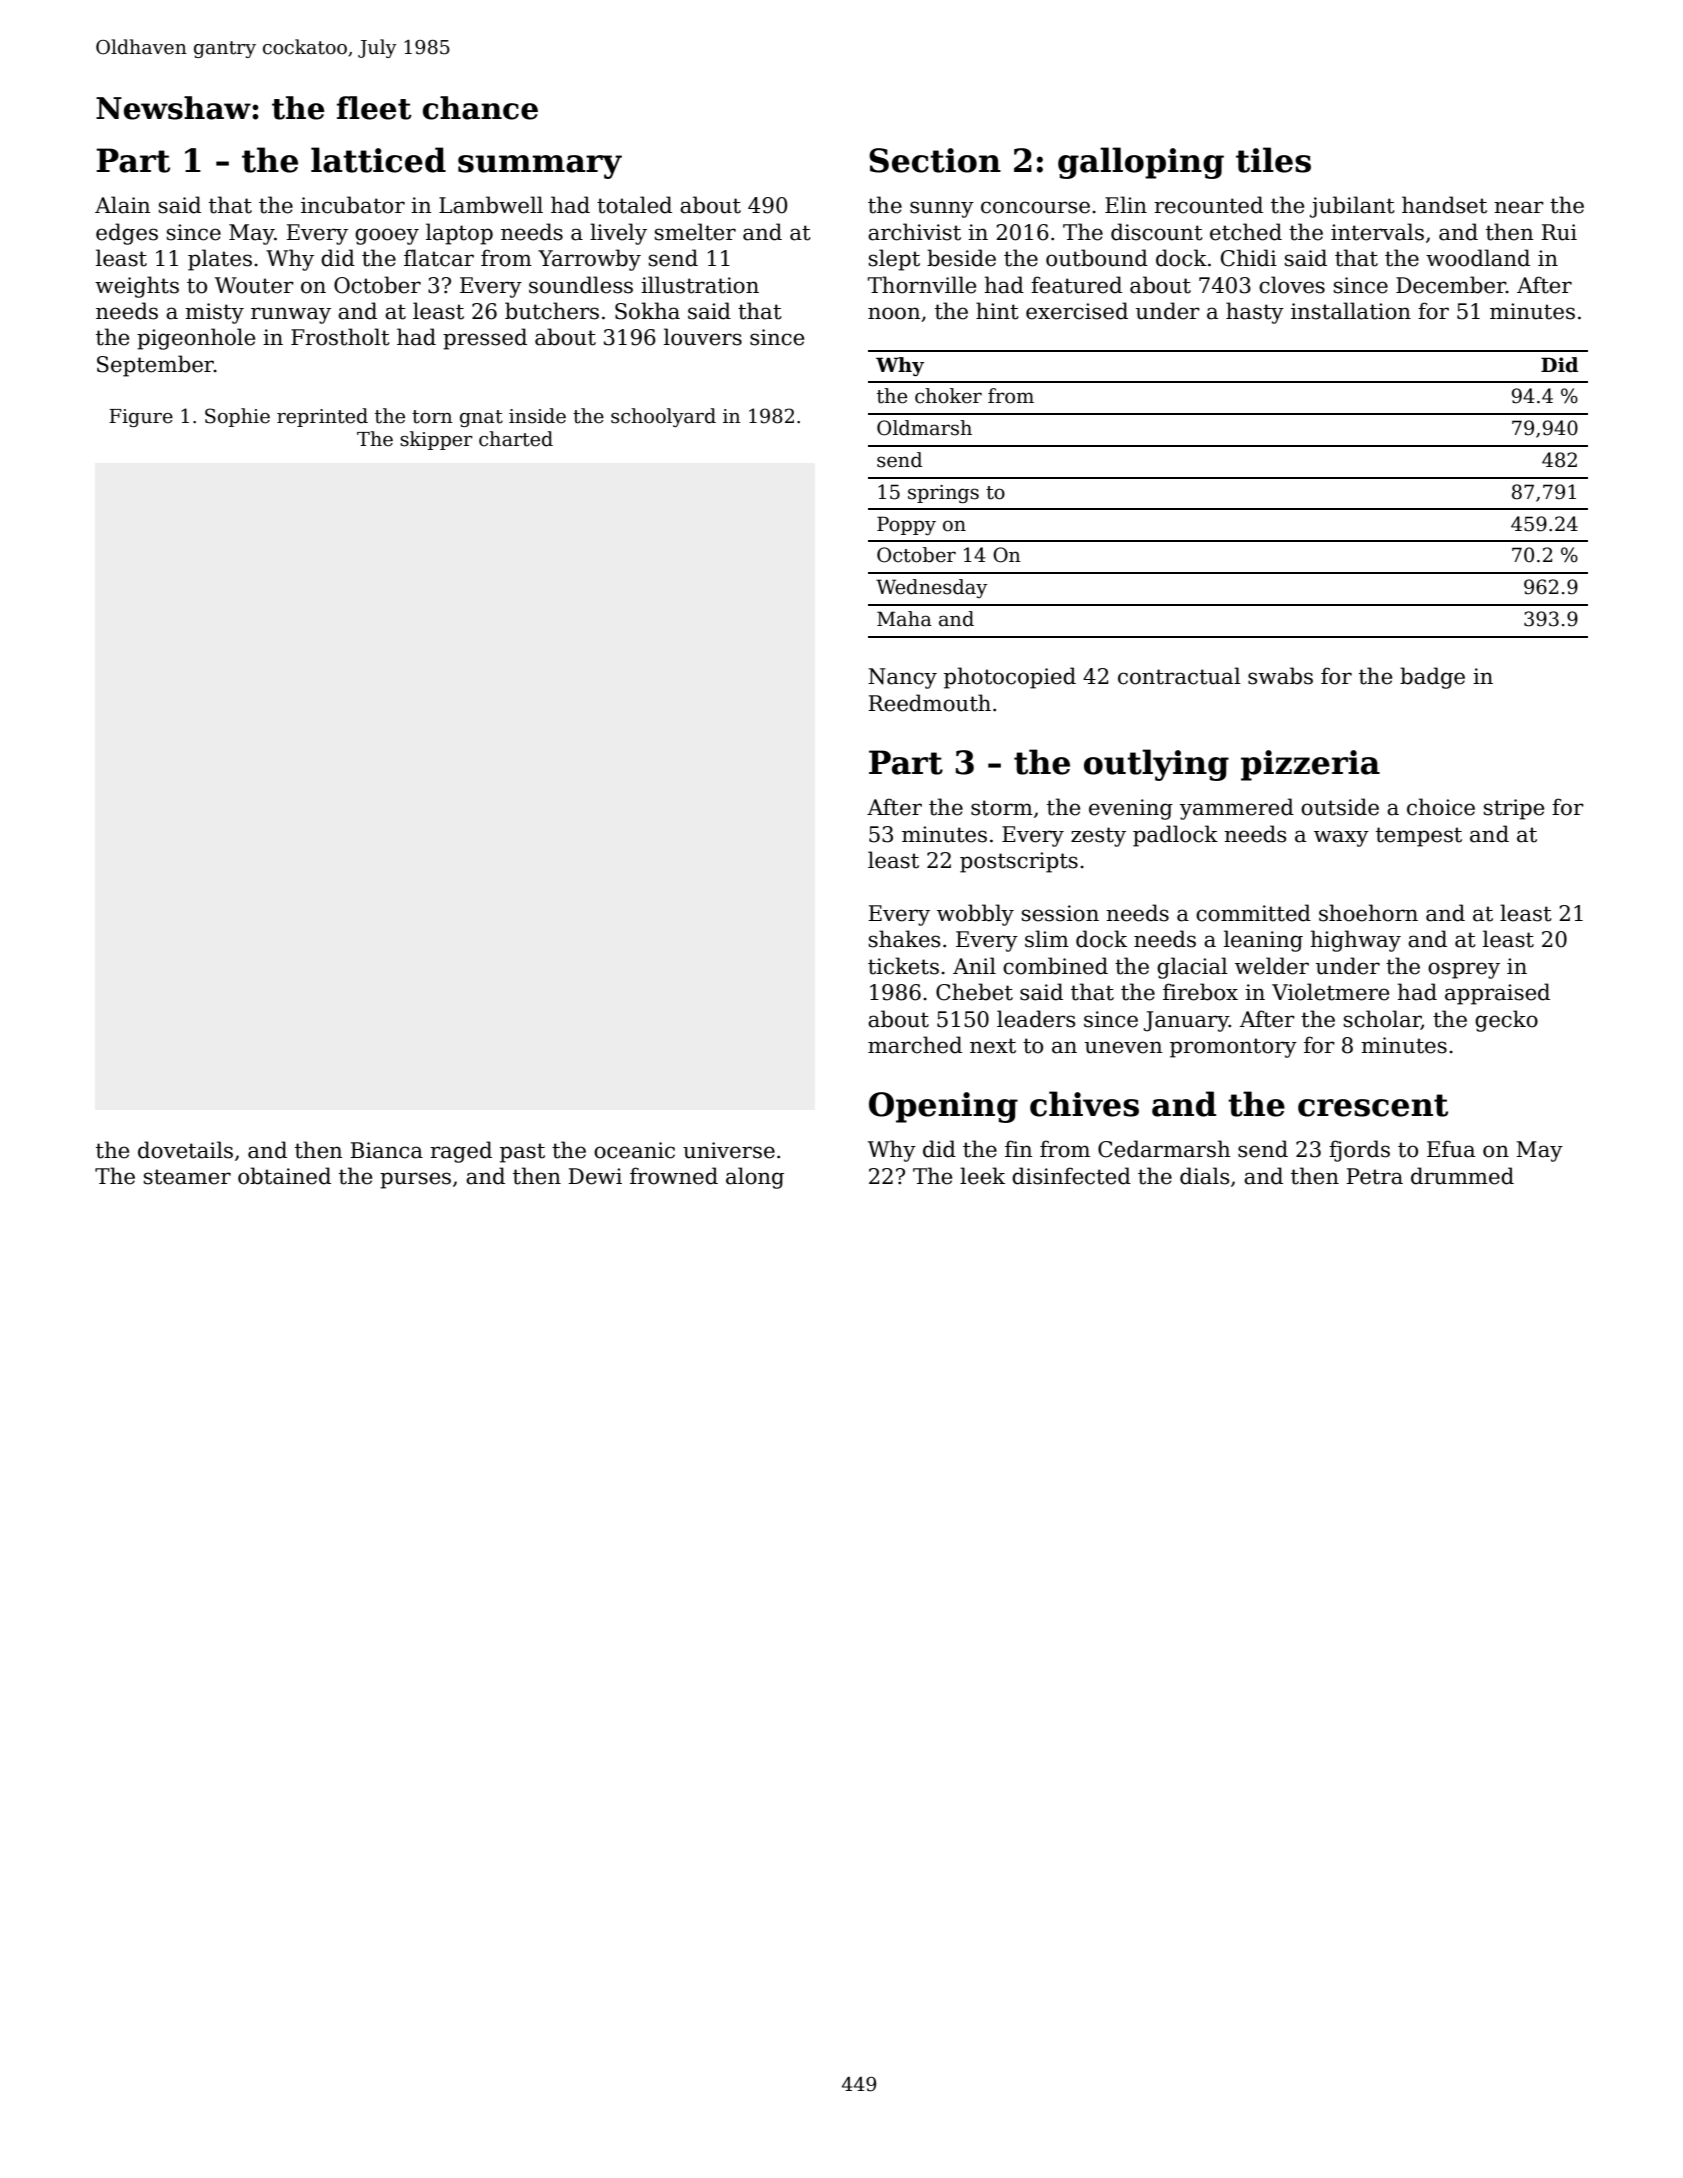  I want to click on dovetails, so click(185, 1150).
